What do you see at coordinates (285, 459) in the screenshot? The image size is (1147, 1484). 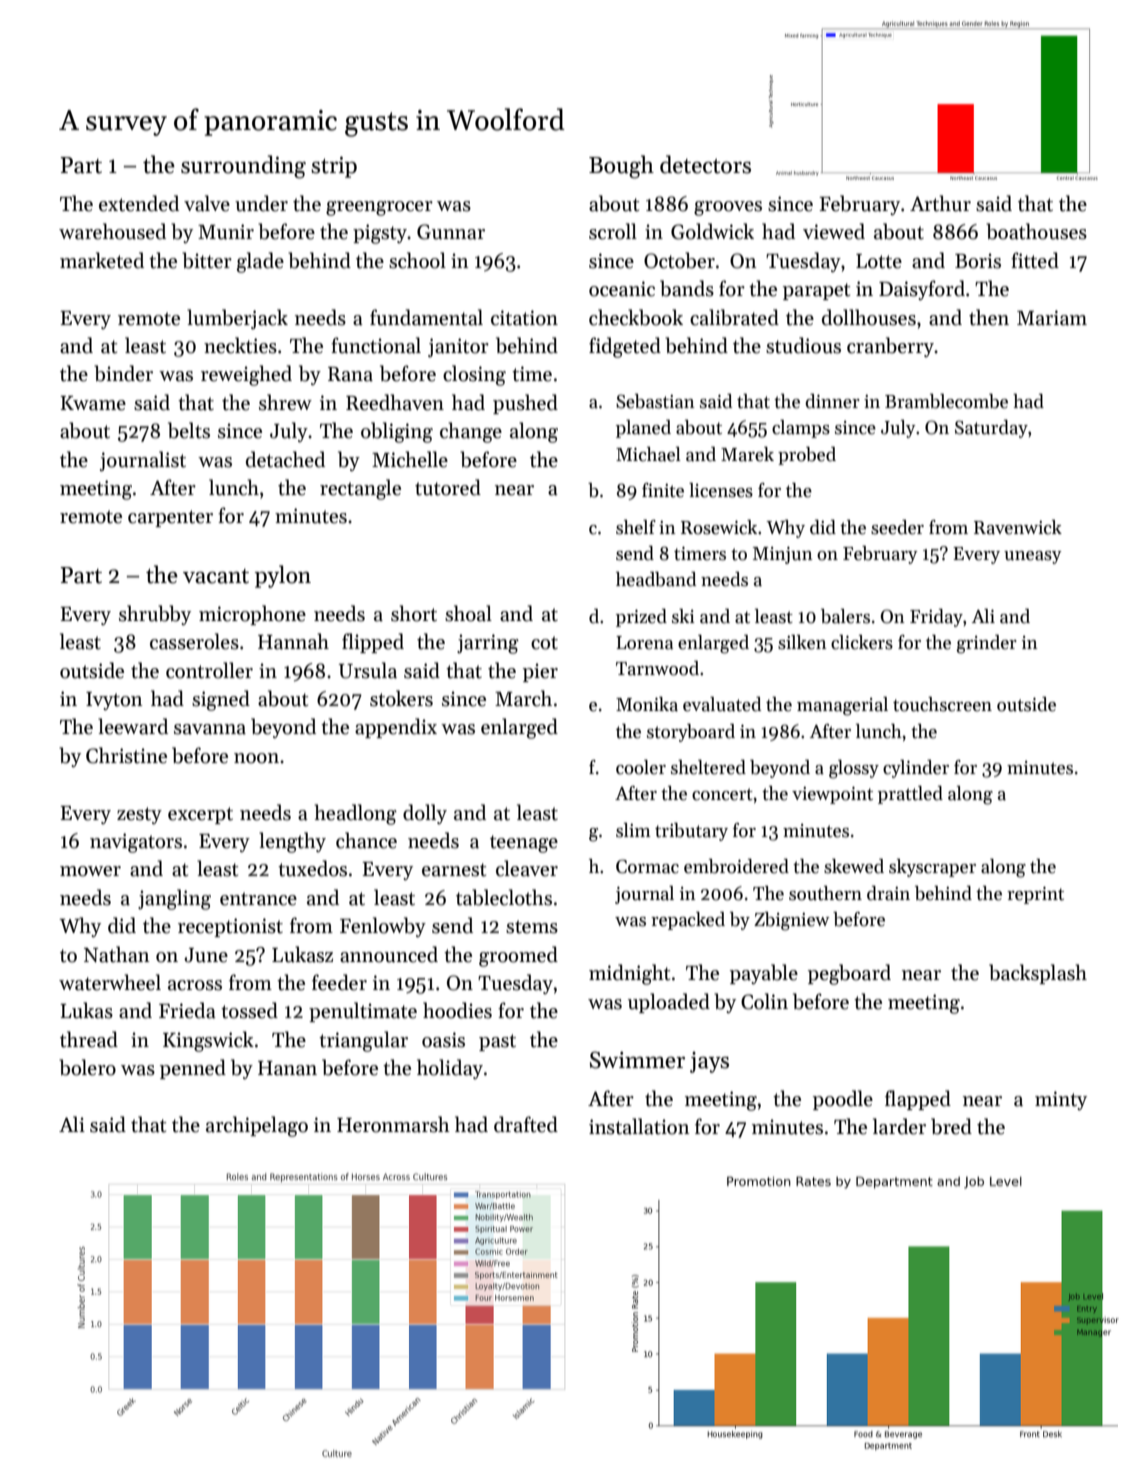 I see `detached` at bounding box center [285, 459].
